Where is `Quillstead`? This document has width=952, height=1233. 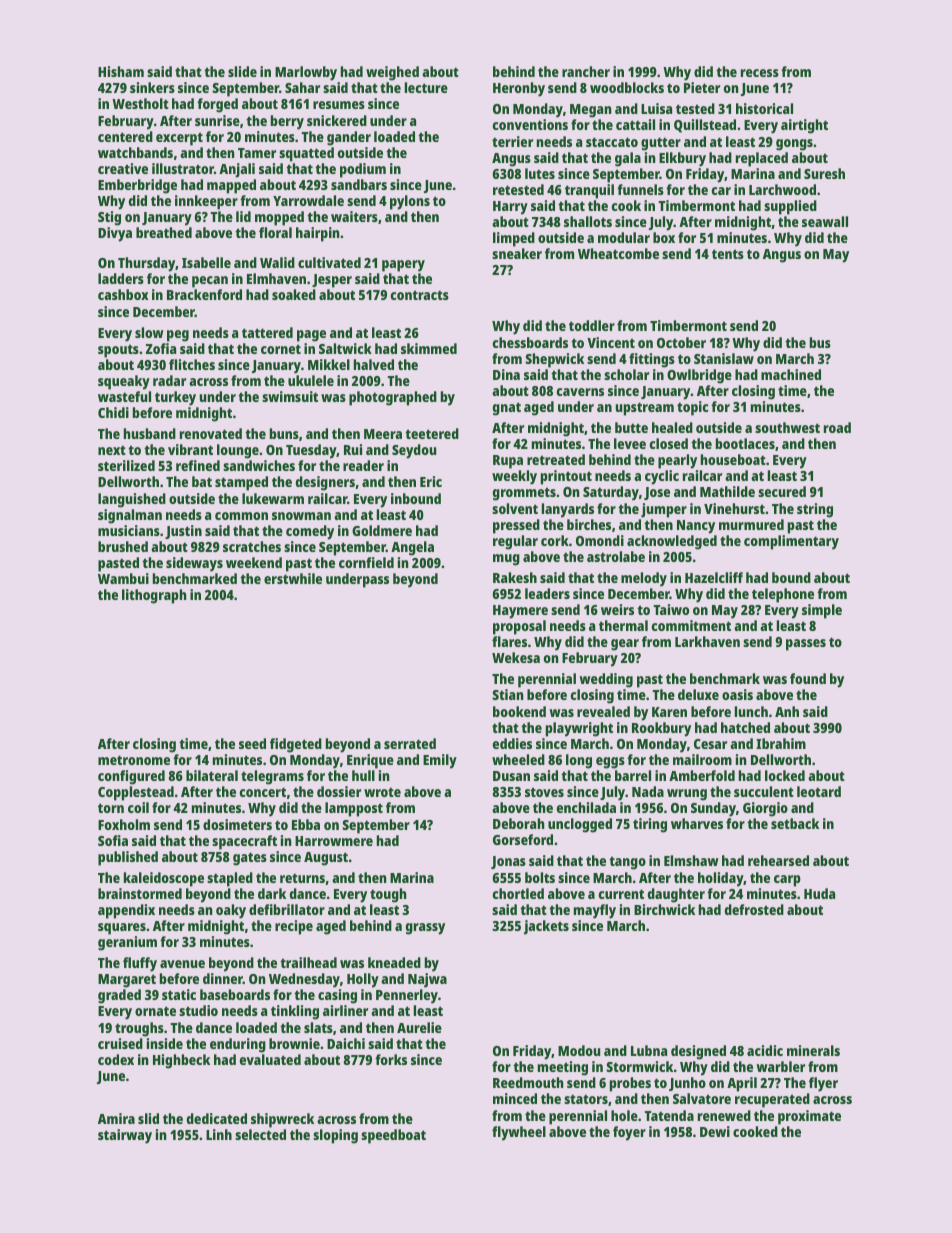
Quillstead is located at coordinates (705, 126).
